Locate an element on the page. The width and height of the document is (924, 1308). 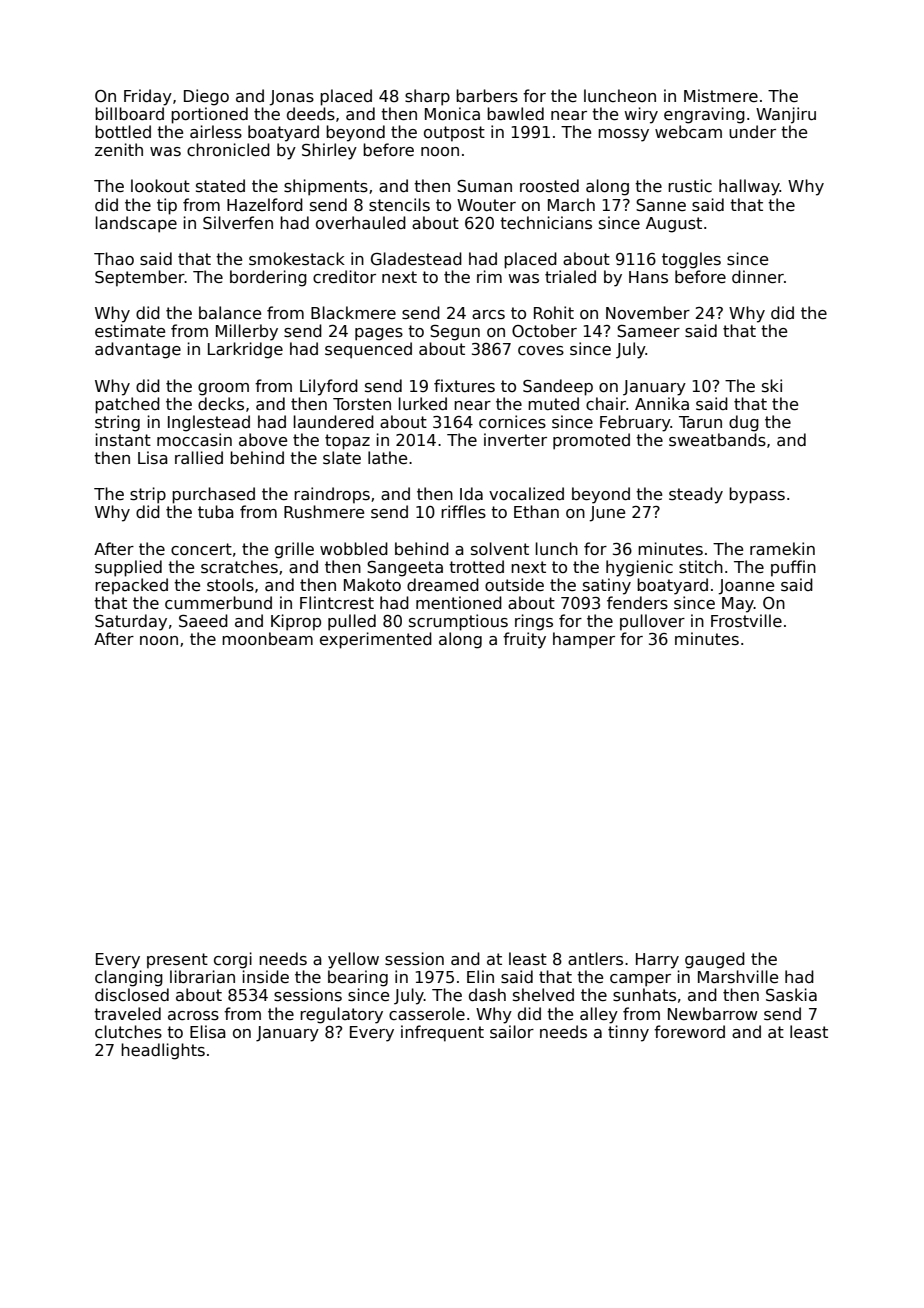
Wanjiru is located at coordinates (786, 115).
